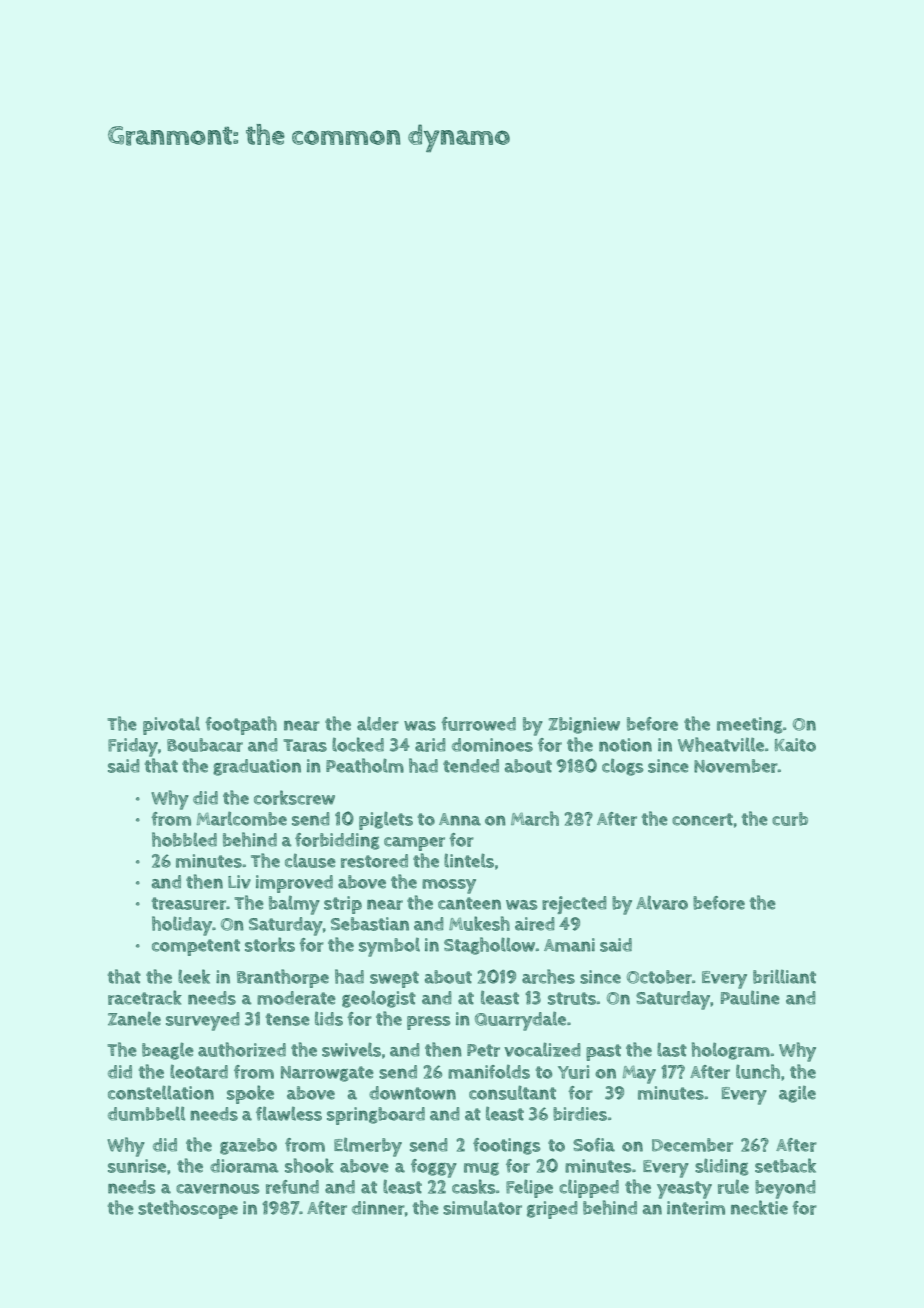 The width and height of the screenshot is (924, 1308). What do you see at coordinates (188, 1209) in the screenshot?
I see `stethoscope` at bounding box center [188, 1209].
